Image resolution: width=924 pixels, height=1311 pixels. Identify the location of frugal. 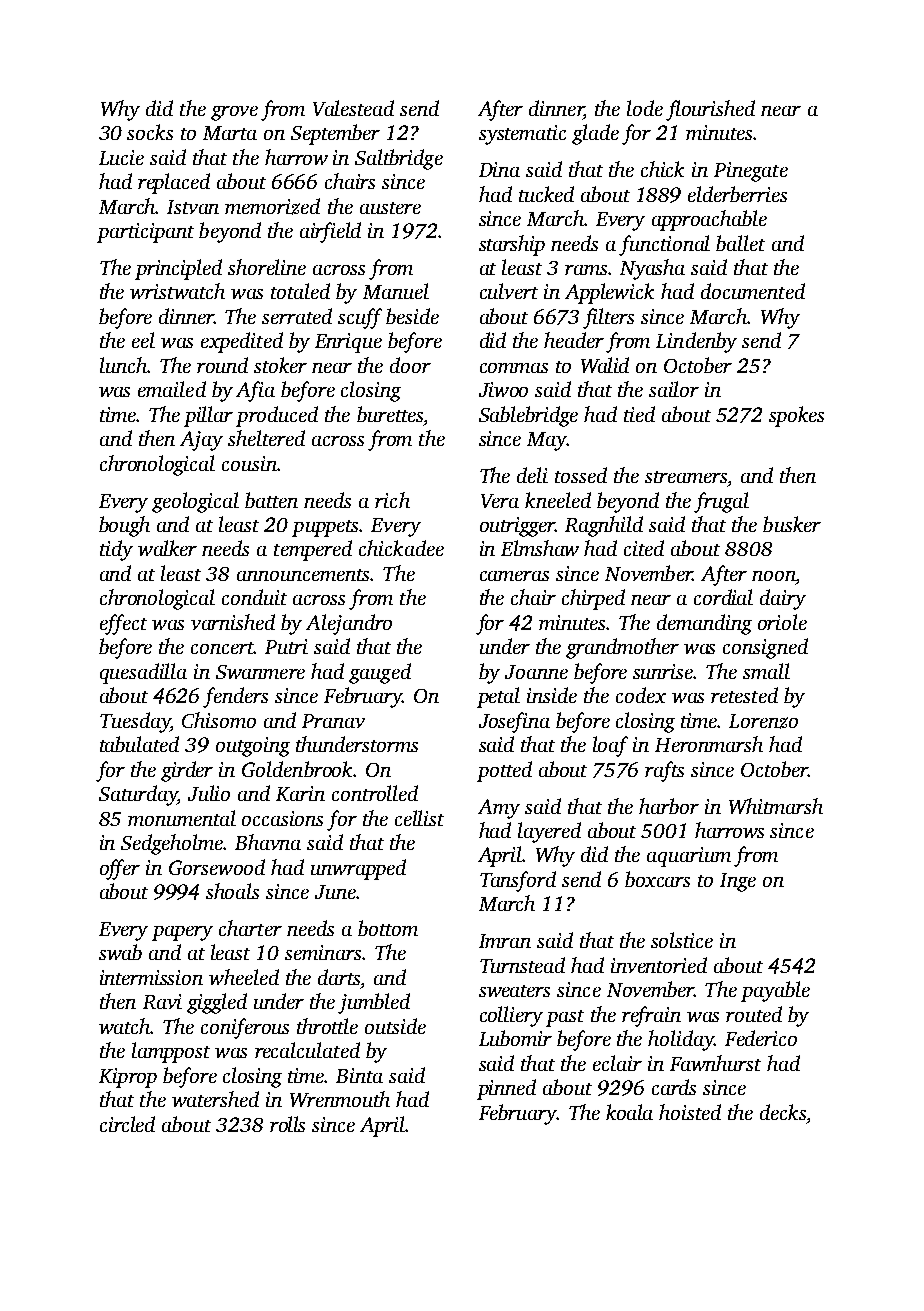
(721, 502).
